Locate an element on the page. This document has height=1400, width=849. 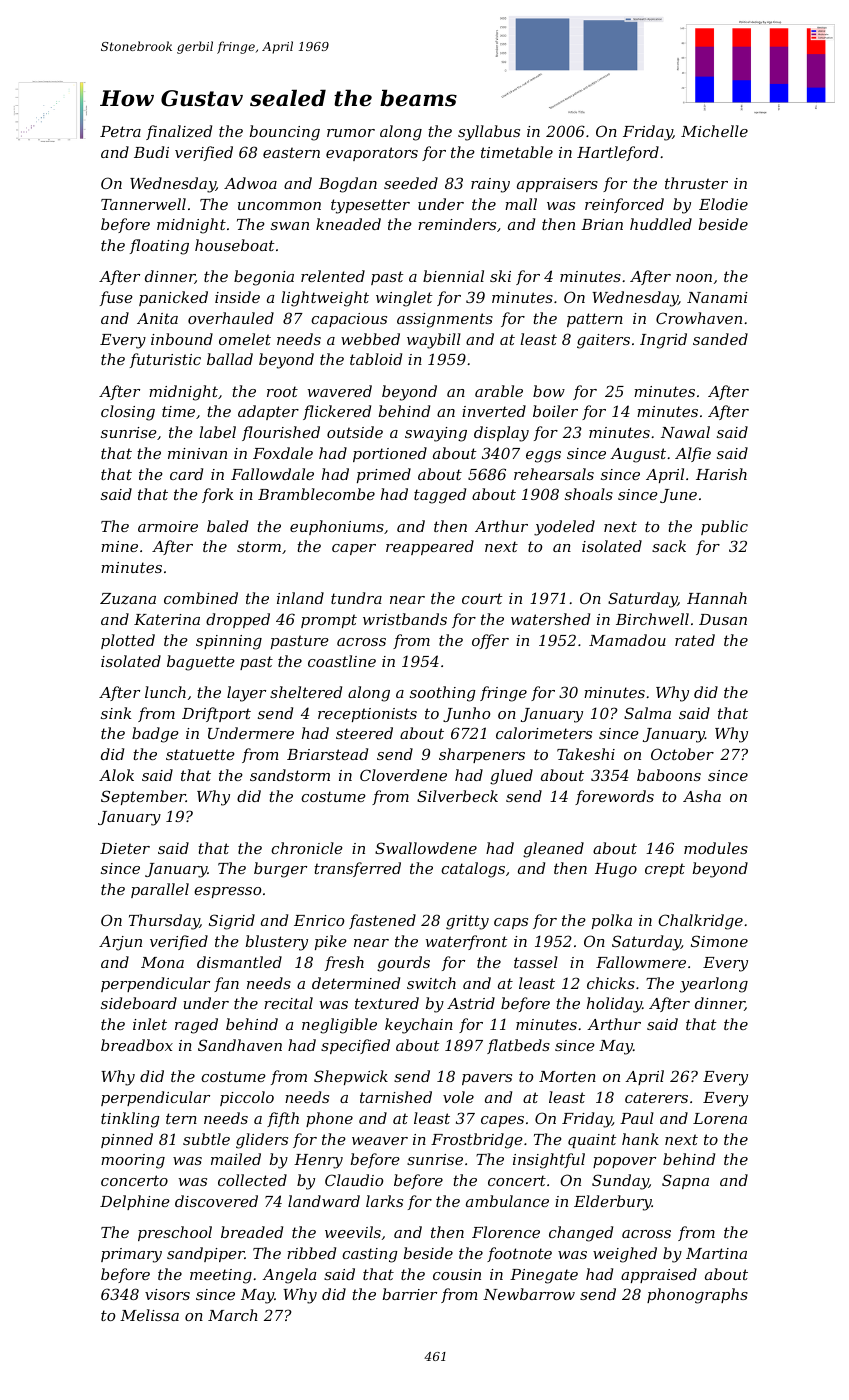
Michelle is located at coordinates (714, 131).
